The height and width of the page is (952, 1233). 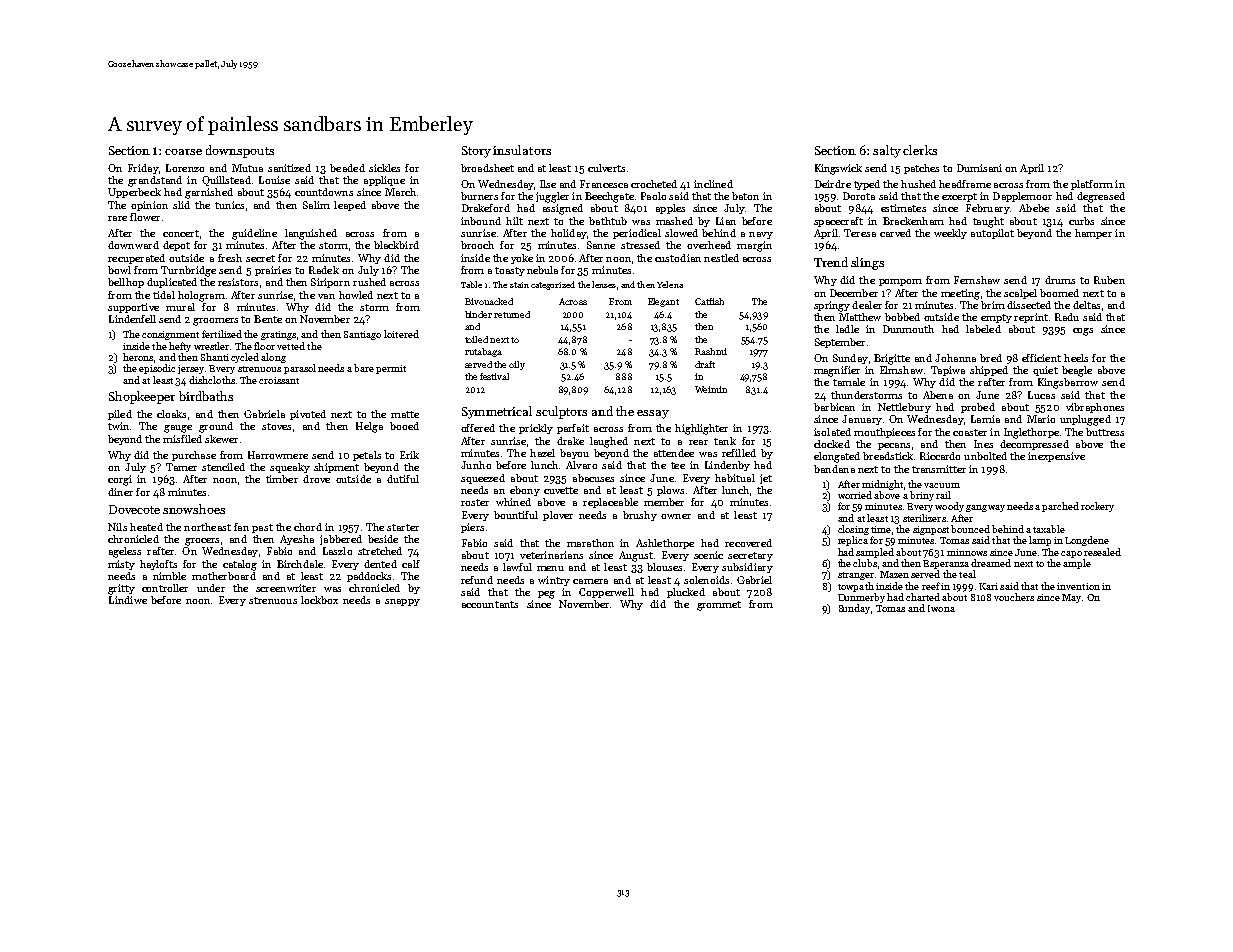 What do you see at coordinates (128, 600) in the page?
I see `Lindiwe` at bounding box center [128, 600].
